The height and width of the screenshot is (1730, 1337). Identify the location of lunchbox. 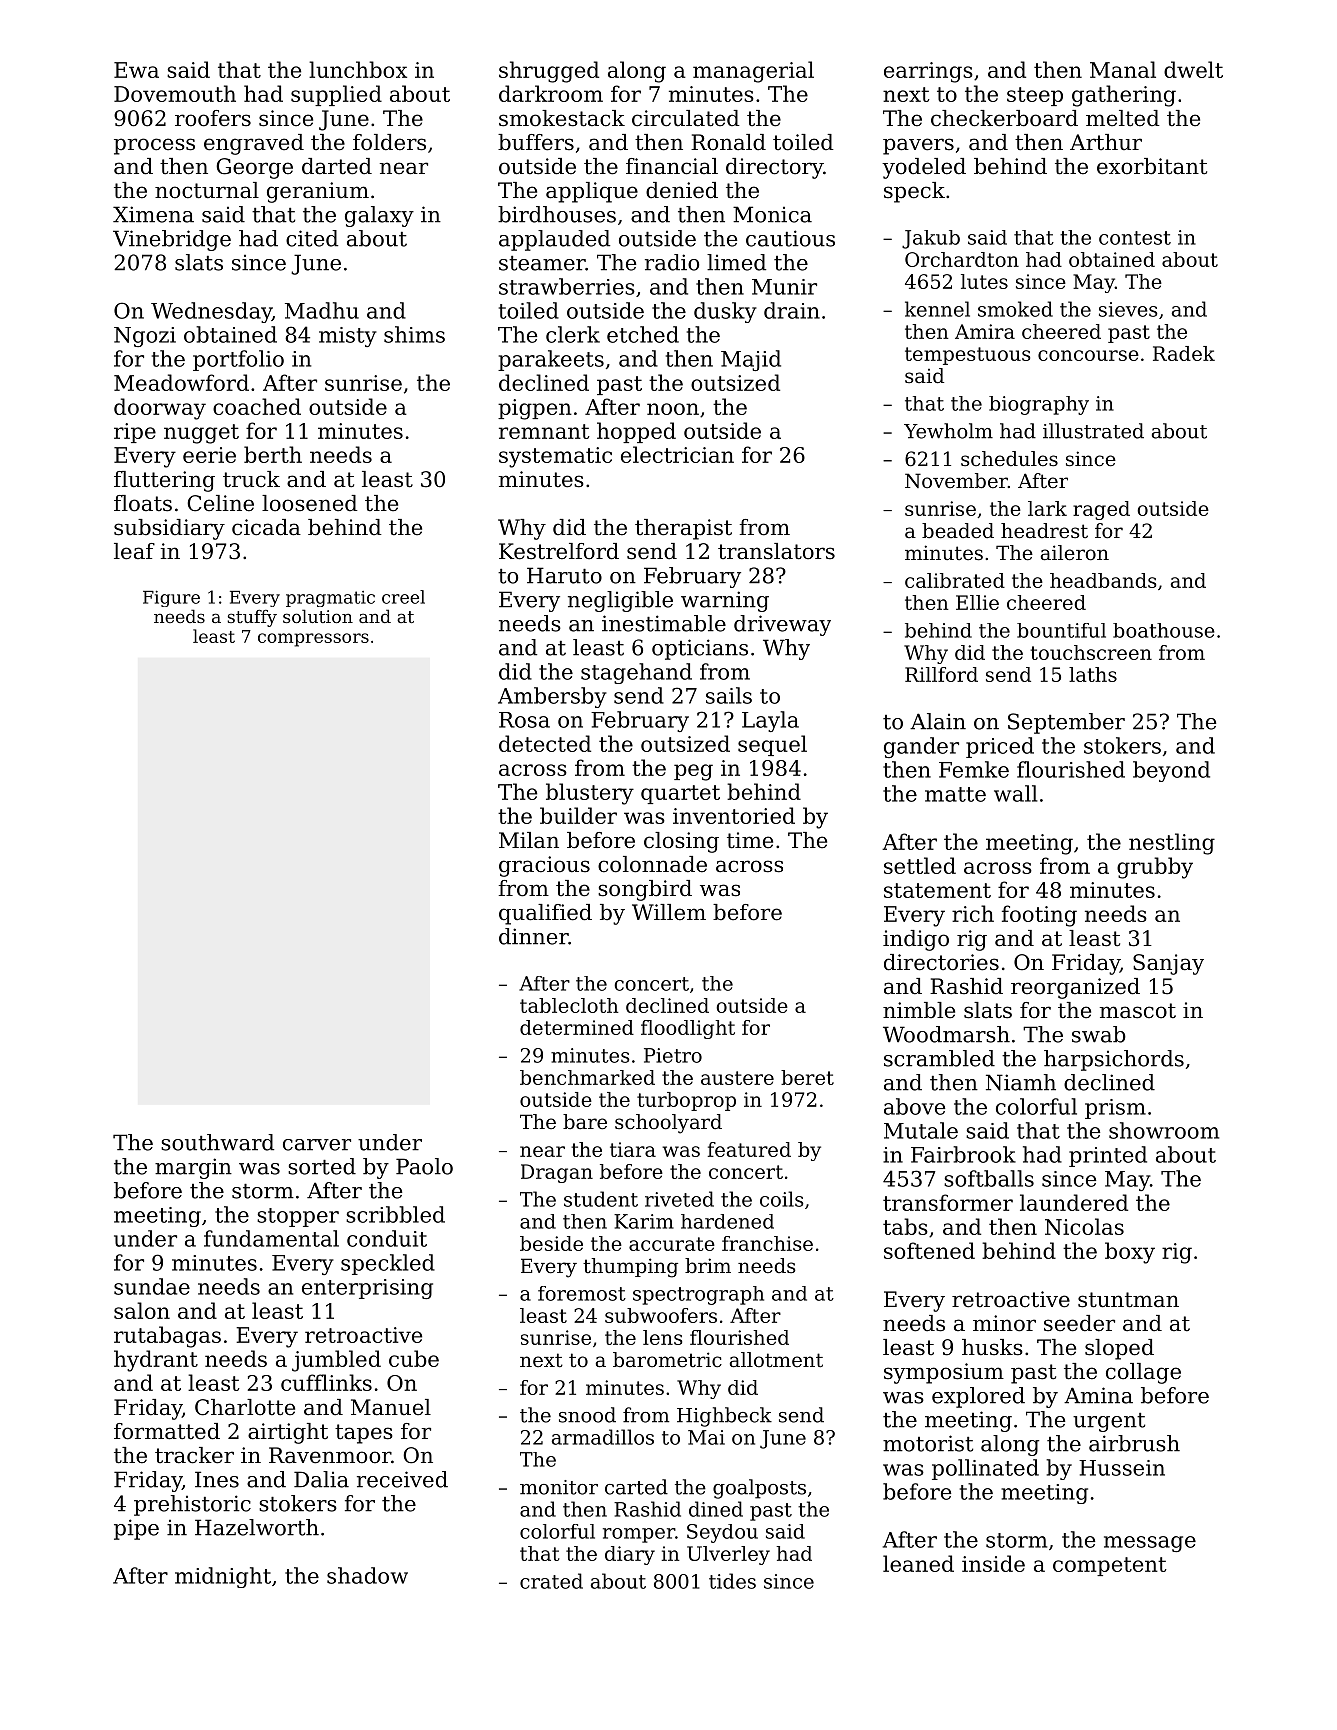
(358, 69).
